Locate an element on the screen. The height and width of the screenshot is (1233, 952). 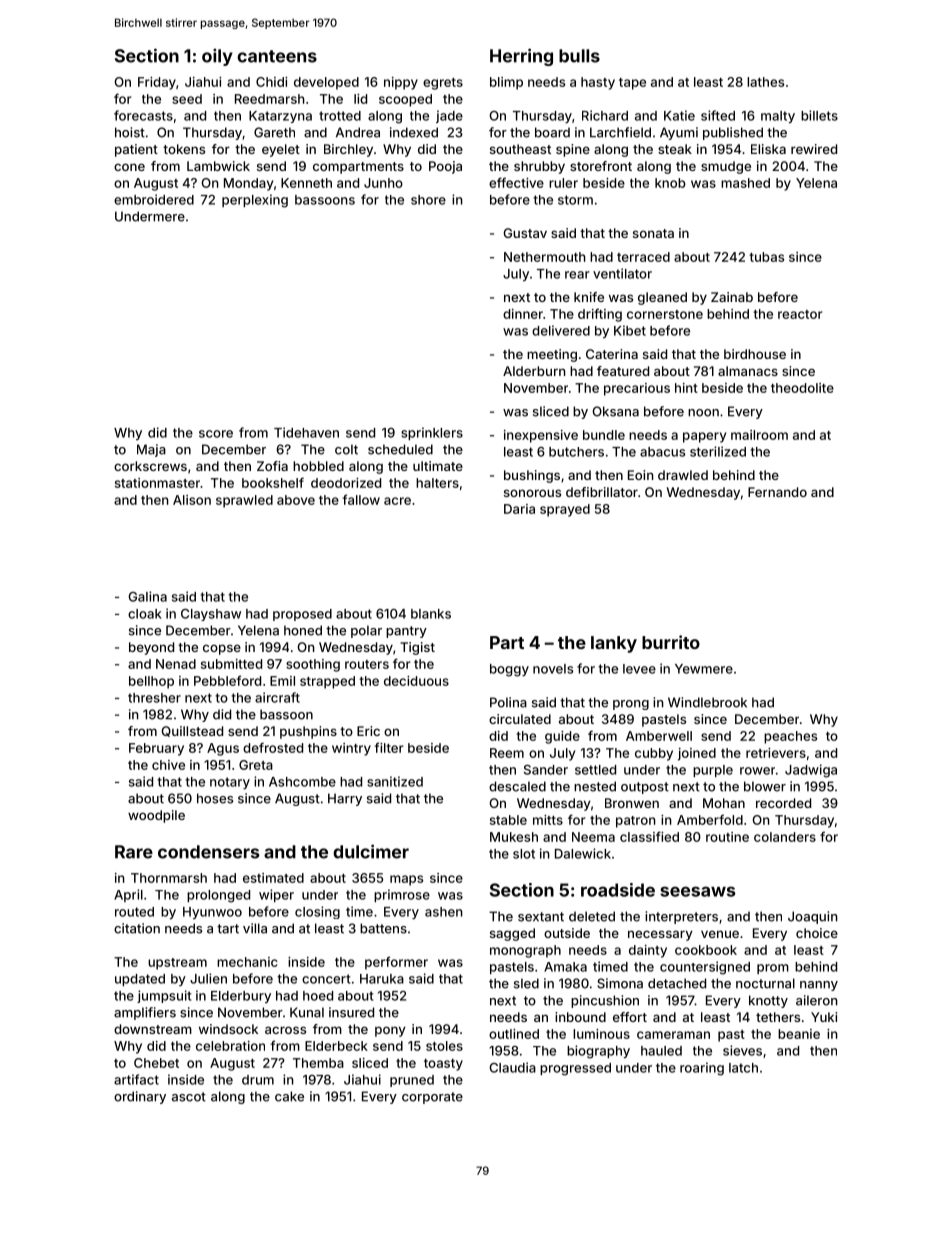
tape is located at coordinates (632, 84).
